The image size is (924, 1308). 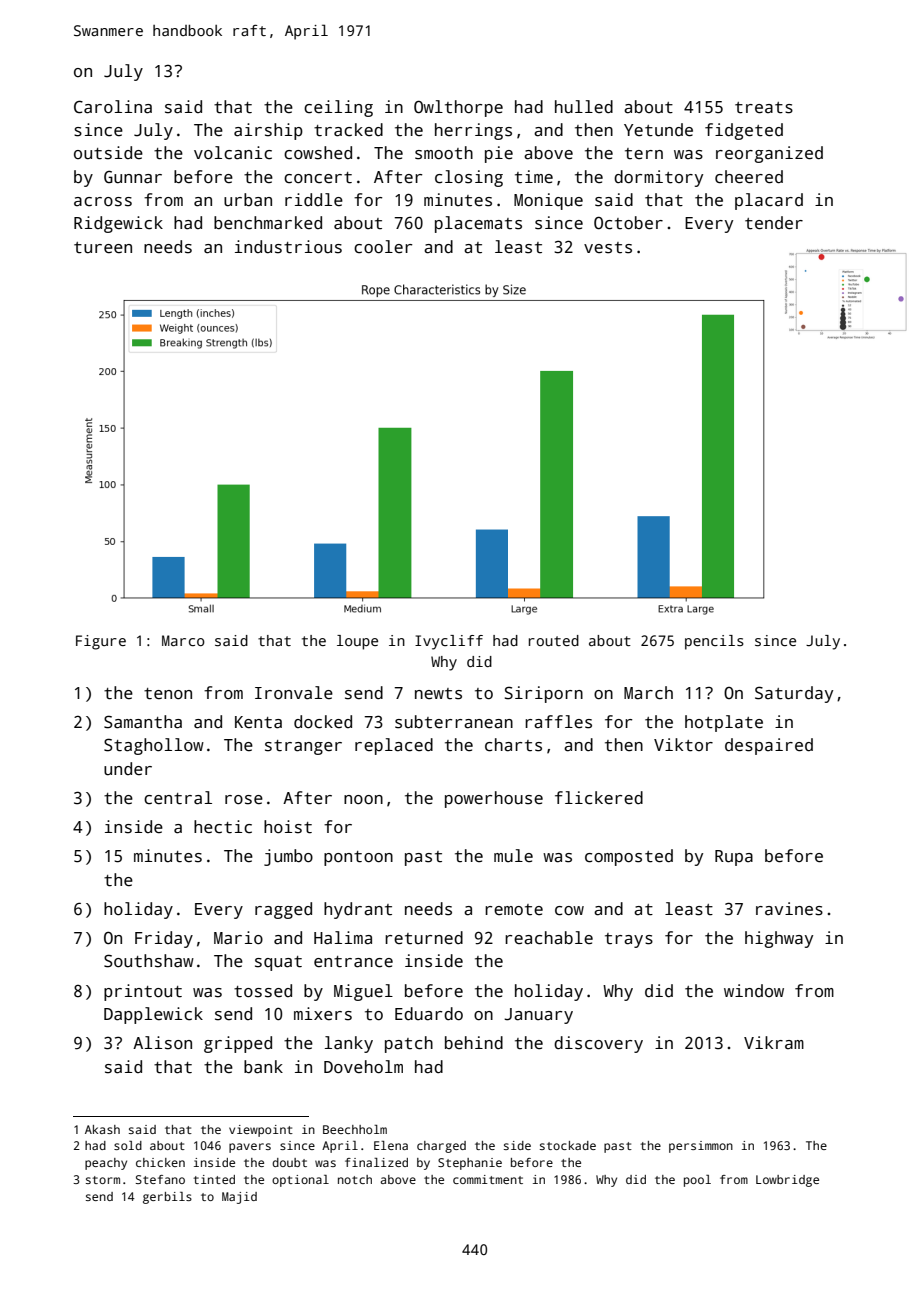 I want to click on Majid, so click(x=239, y=1198).
